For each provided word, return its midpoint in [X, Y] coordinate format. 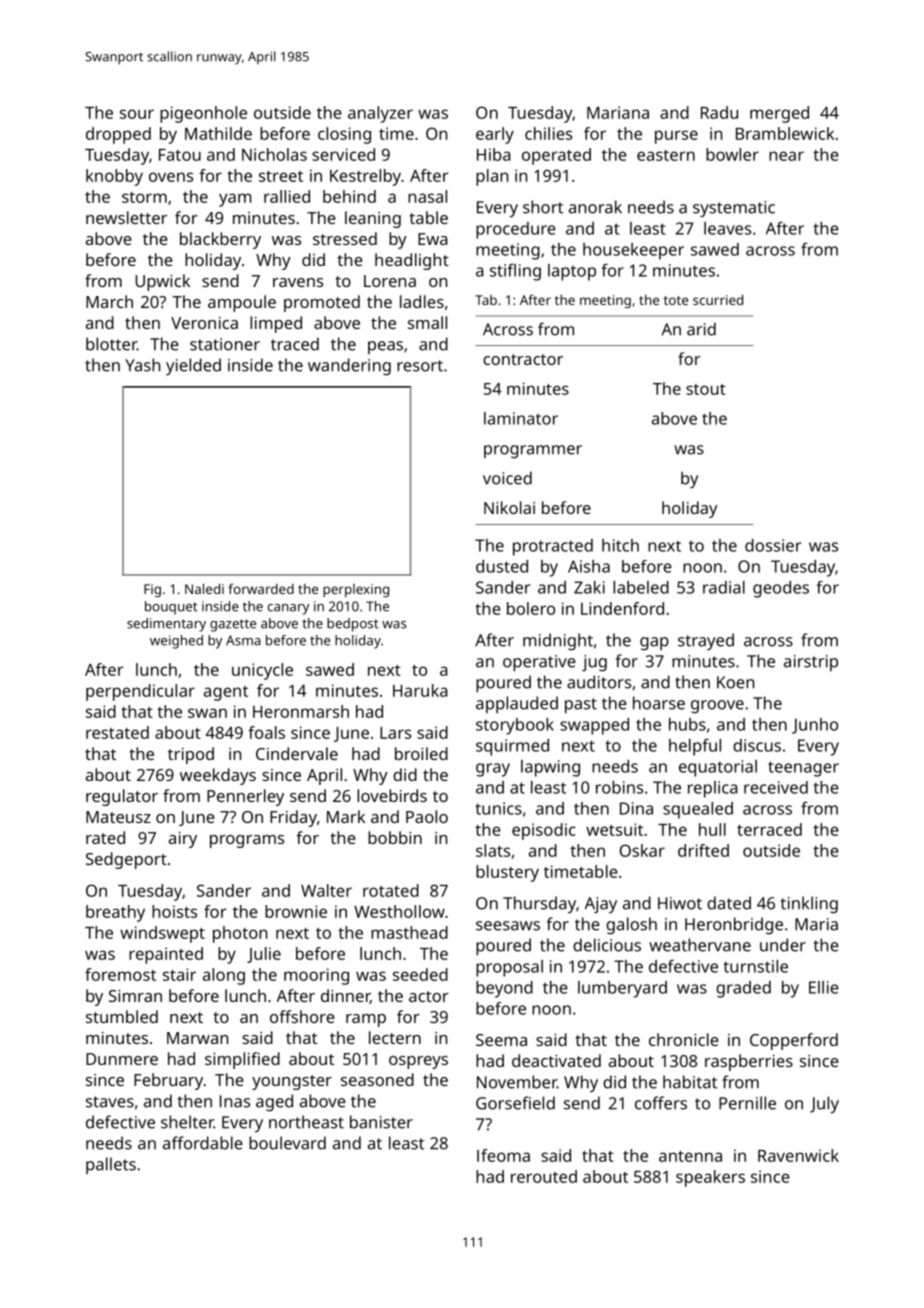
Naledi [204, 588]
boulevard [287, 1143]
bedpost [353, 625]
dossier [773, 545]
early [495, 135]
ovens [171, 177]
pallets [111, 1165]
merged [779, 114]
